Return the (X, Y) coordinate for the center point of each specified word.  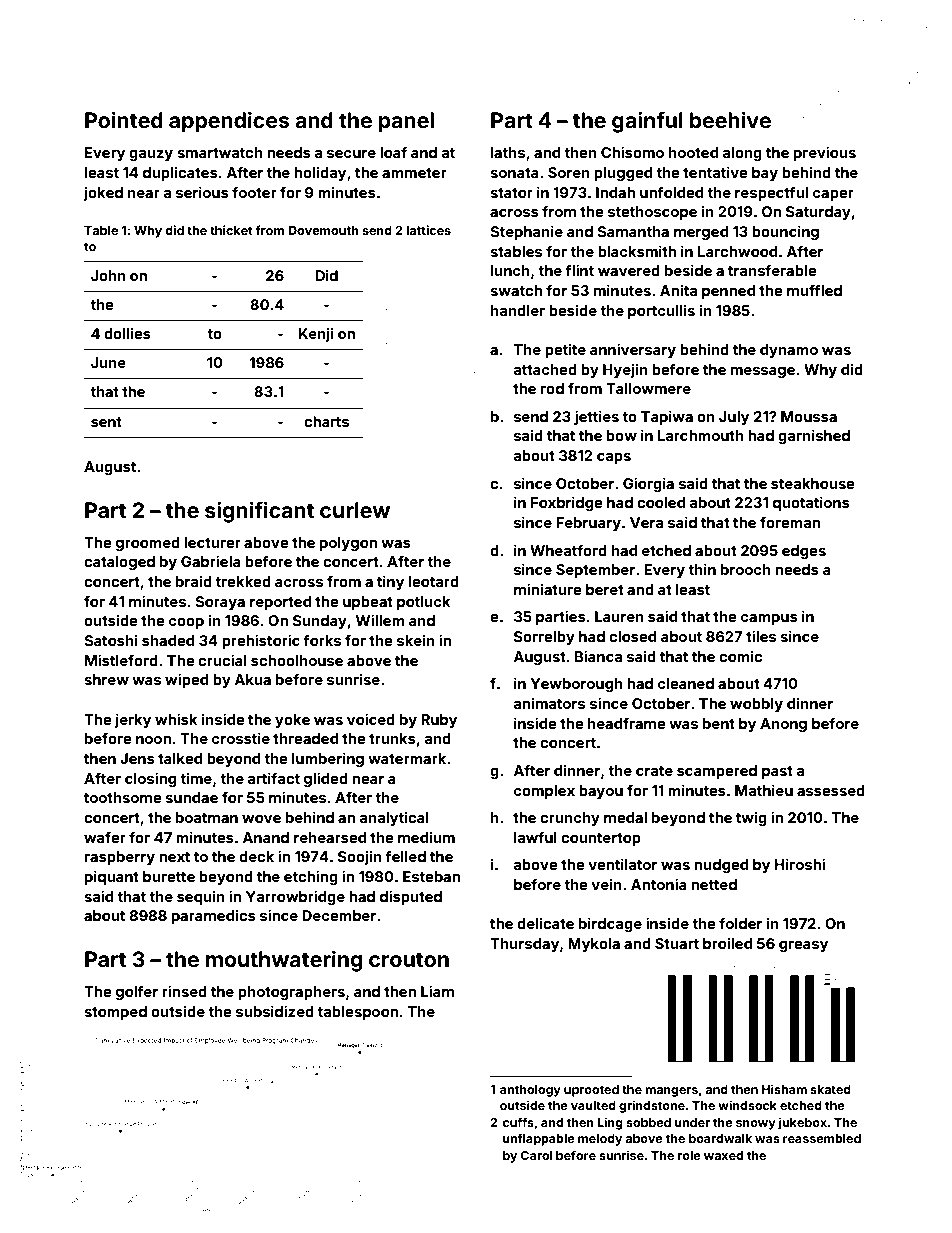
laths (508, 152)
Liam (437, 991)
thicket (231, 230)
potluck (424, 603)
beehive (730, 119)
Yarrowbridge (295, 897)
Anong (783, 725)
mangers (671, 1092)
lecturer (212, 542)
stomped (115, 1013)
